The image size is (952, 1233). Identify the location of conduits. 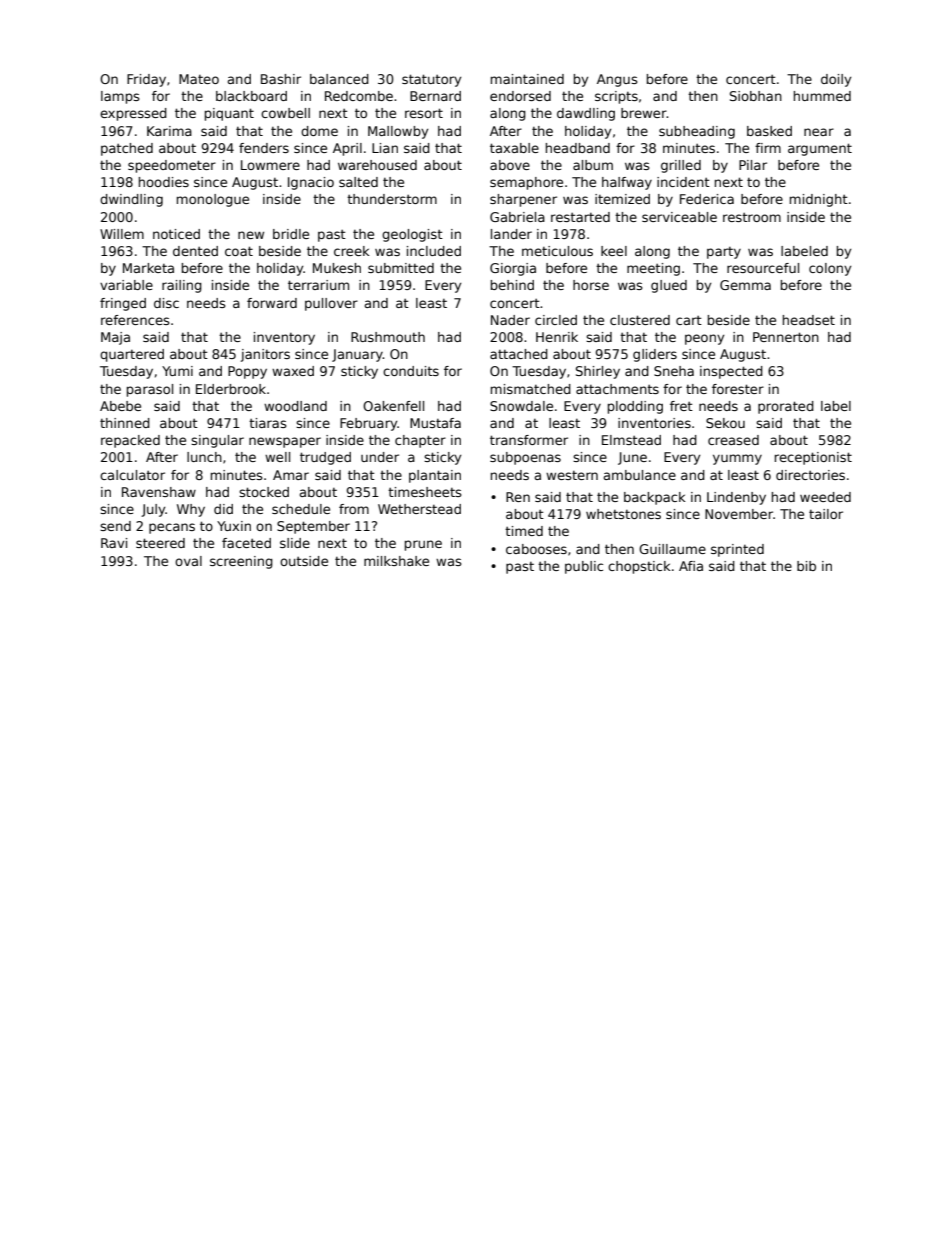
(411, 371).
